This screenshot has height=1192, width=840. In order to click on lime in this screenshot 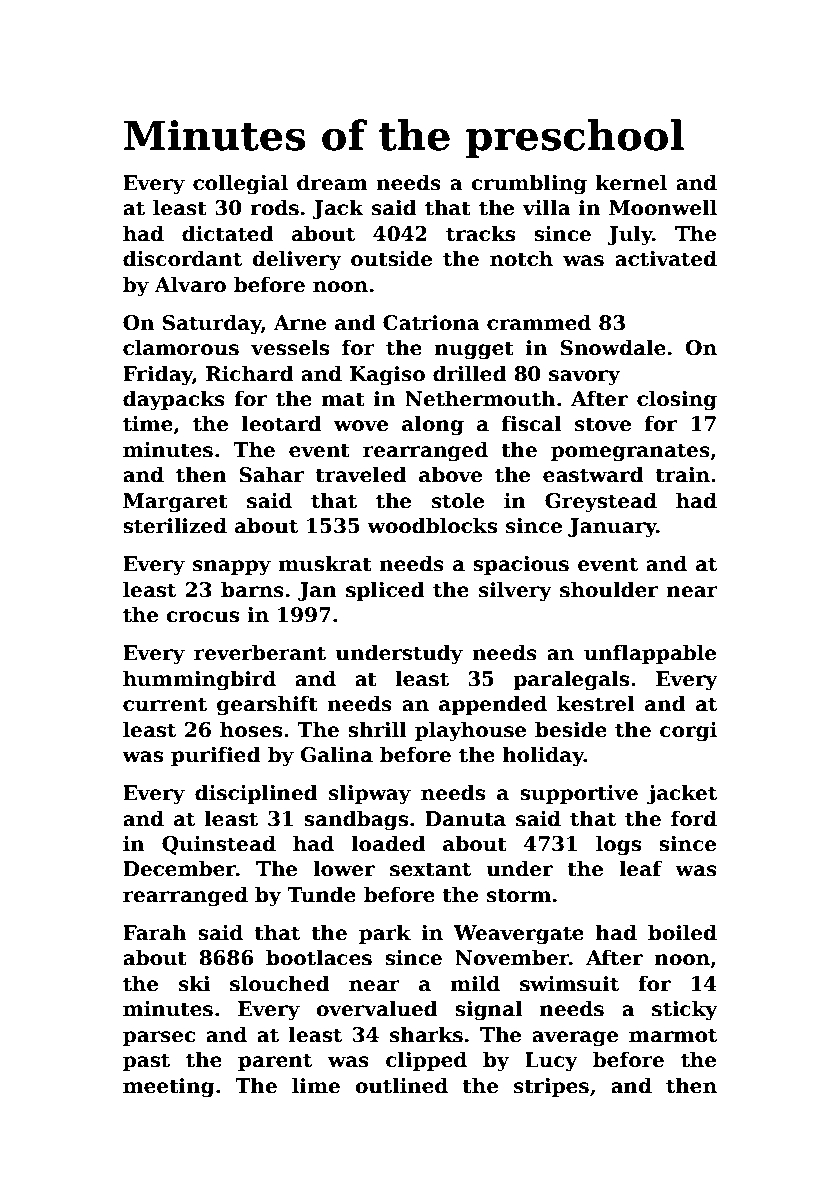, I will do `click(316, 1085)`.
